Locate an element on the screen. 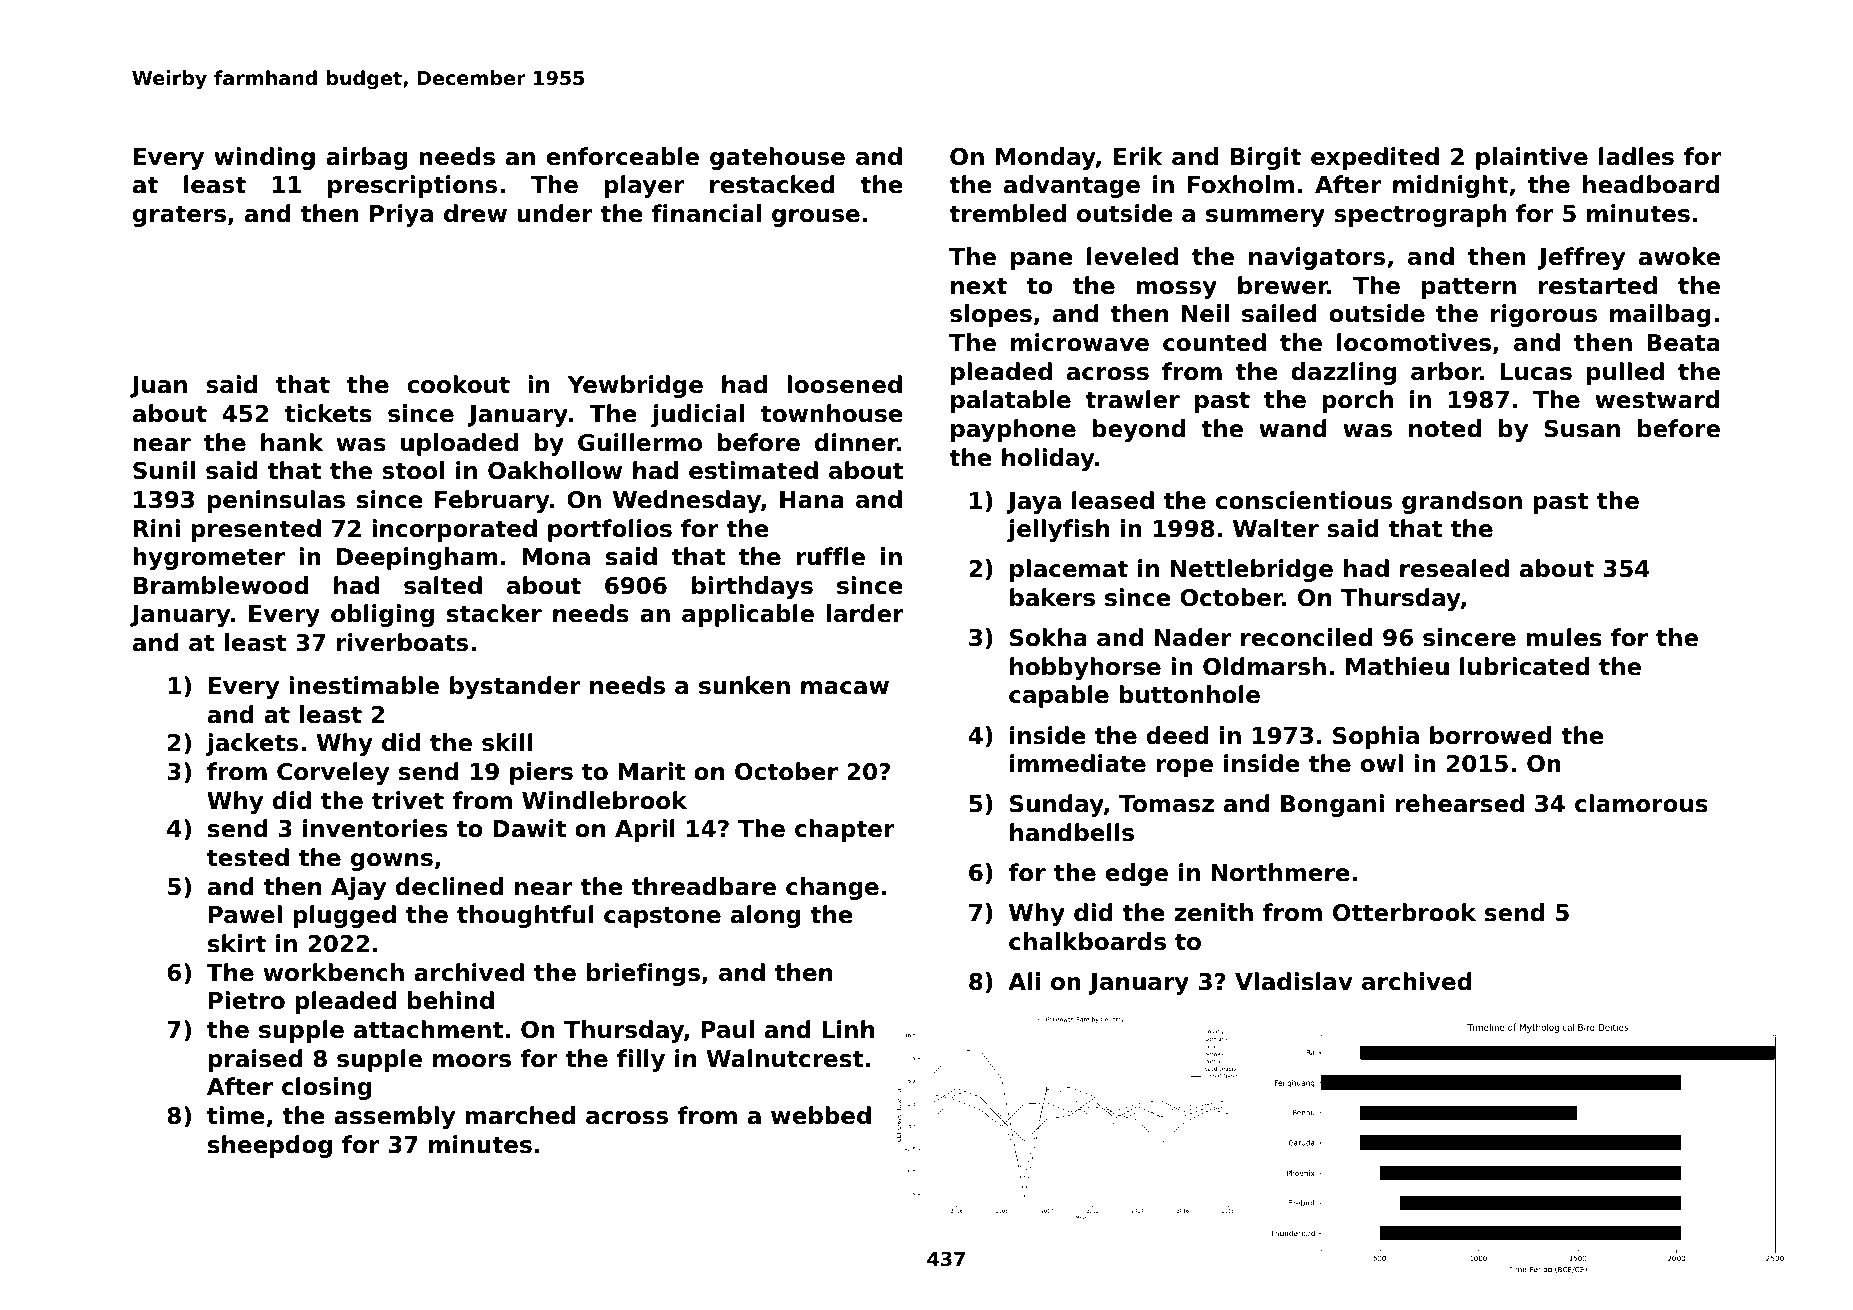 The height and width of the screenshot is (1310, 1853). Sophia is located at coordinates (1376, 737).
